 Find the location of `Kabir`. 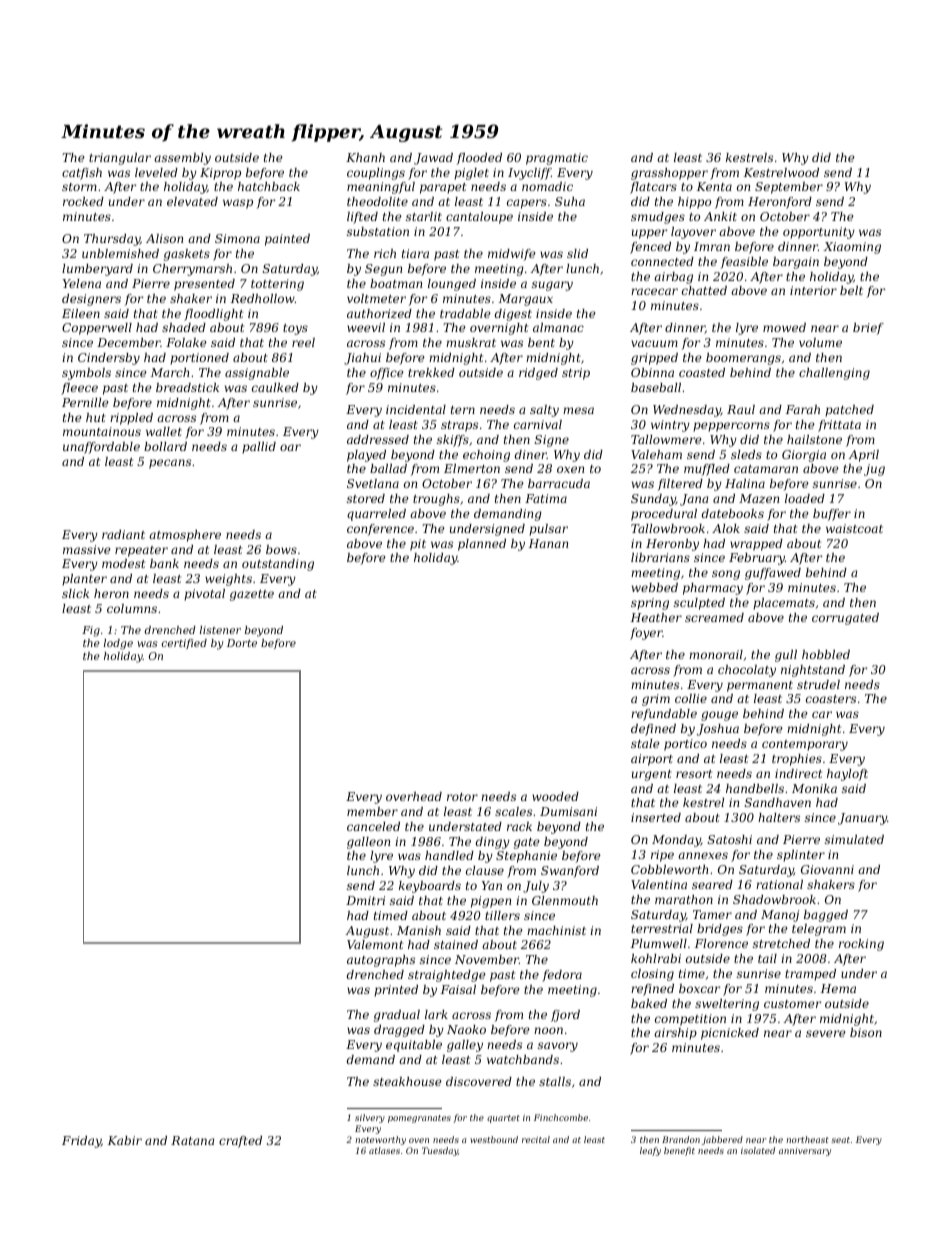

Kabir is located at coordinates (125, 1140).
